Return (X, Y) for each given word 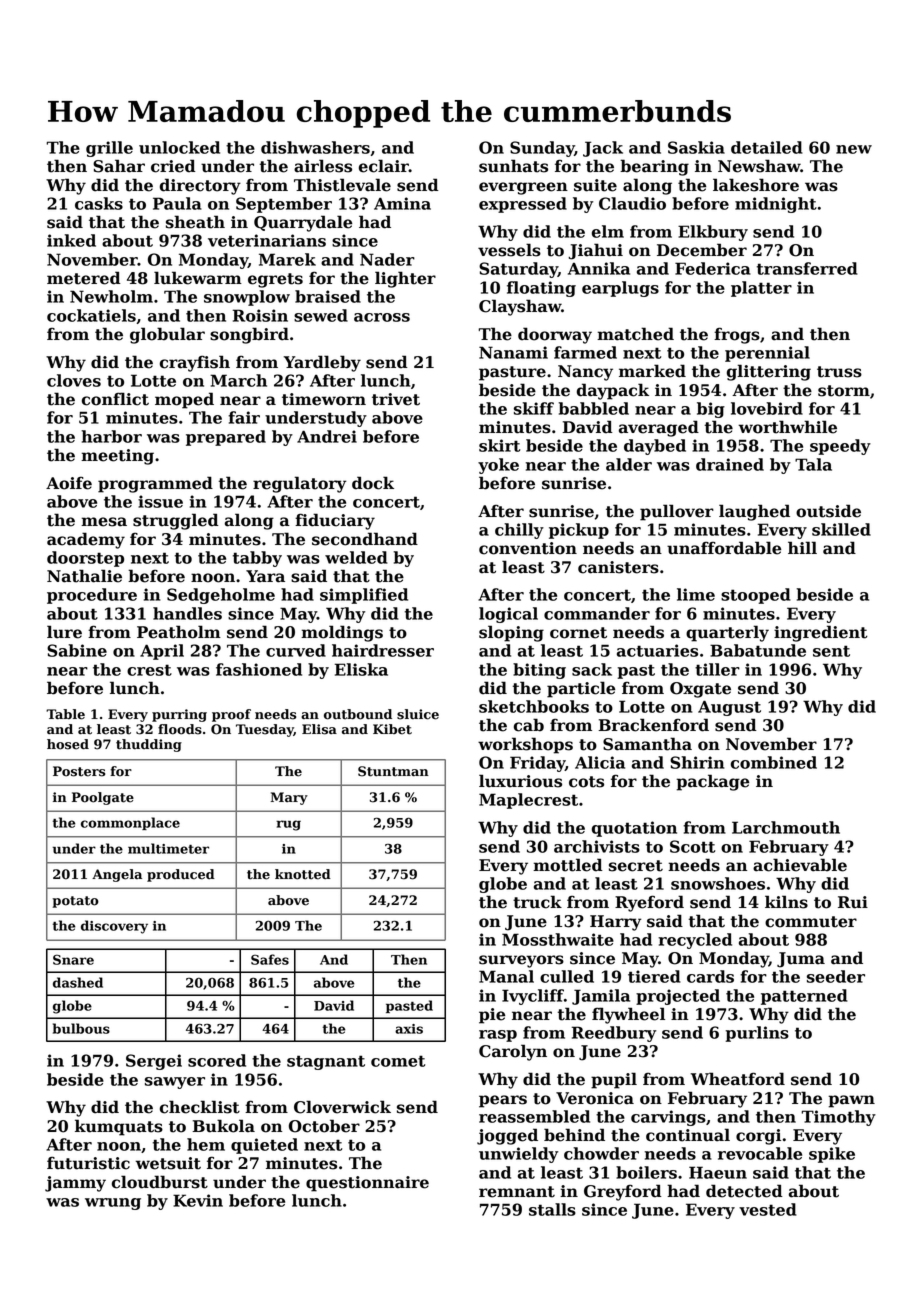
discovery (114, 927)
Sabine (77, 650)
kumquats (119, 1127)
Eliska (361, 669)
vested (768, 1209)
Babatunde (758, 650)
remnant (517, 1192)
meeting (117, 457)
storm (844, 391)
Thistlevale (342, 185)
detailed (767, 147)
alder (629, 464)
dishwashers (315, 147)
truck (537, 902)
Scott (692, 846)
